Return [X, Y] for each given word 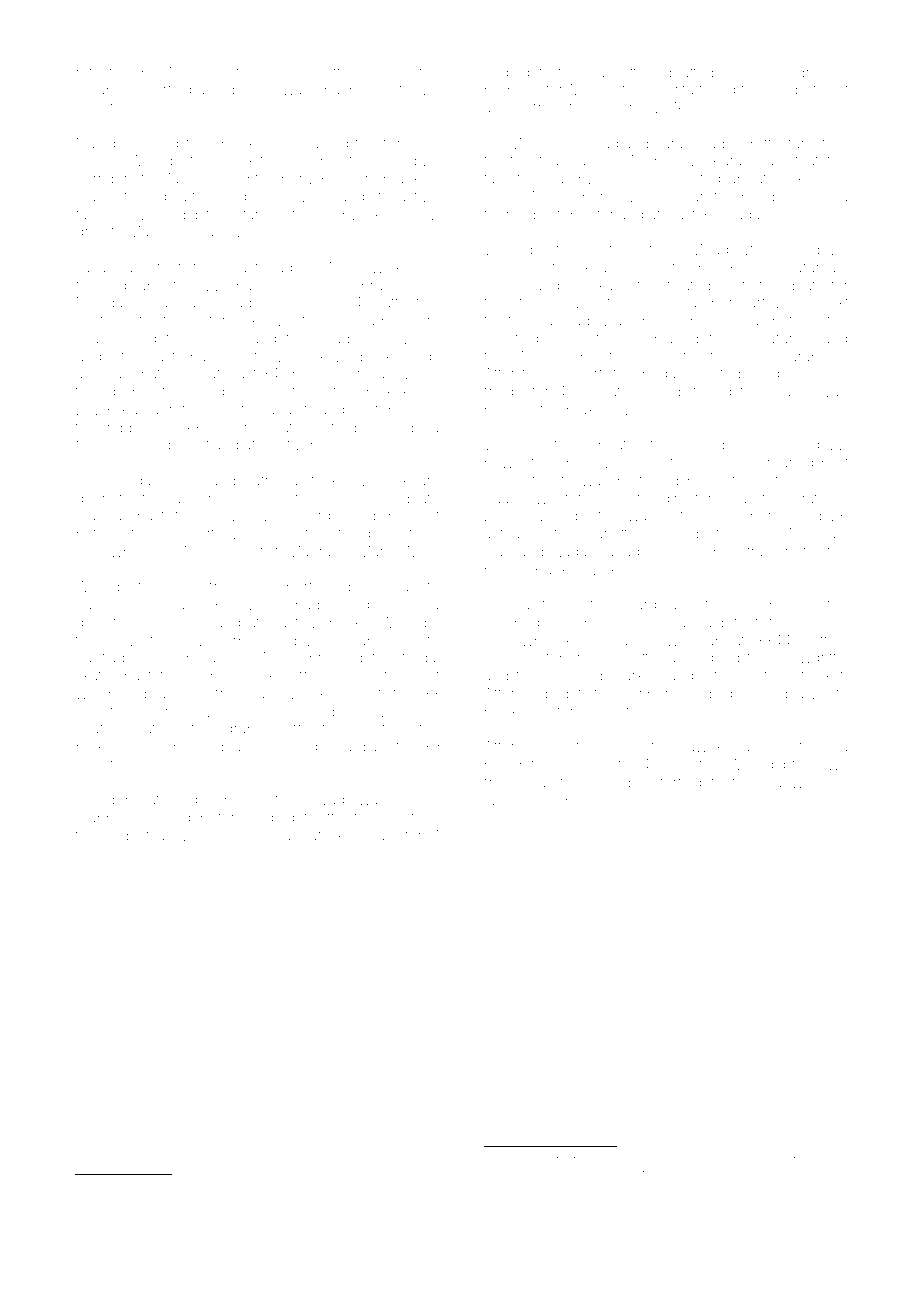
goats [805, 288]
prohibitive [519, 767]
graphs [248, 731]
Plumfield [556, 782]
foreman [411, 143]
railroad [565, 320]
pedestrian [138, 837]
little [772, 143]
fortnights [690, 784]
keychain [367, 837]
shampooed [116, 340]
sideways [286, 91]
